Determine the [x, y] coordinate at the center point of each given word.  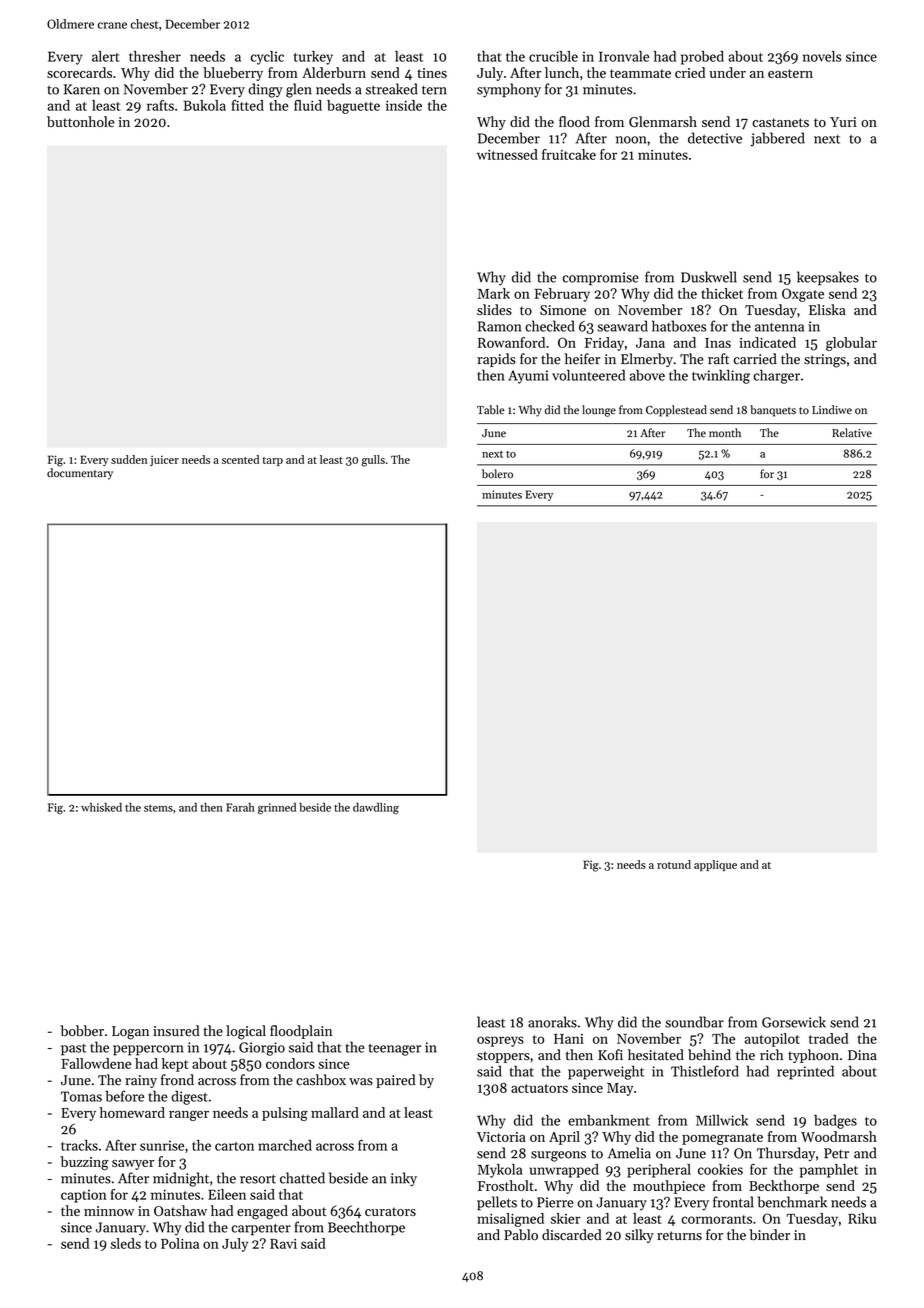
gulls [373, 461]
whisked [101, 807]
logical [246, 1032]
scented [240, 459]
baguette [353, 107]
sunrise [162, 1145]
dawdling [376, 808]
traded [828, 1038]
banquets [773, 411]
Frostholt [506, 1185]
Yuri [843, 122]
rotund [674, 864]
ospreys [500, 1041]
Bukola [204, 105]
